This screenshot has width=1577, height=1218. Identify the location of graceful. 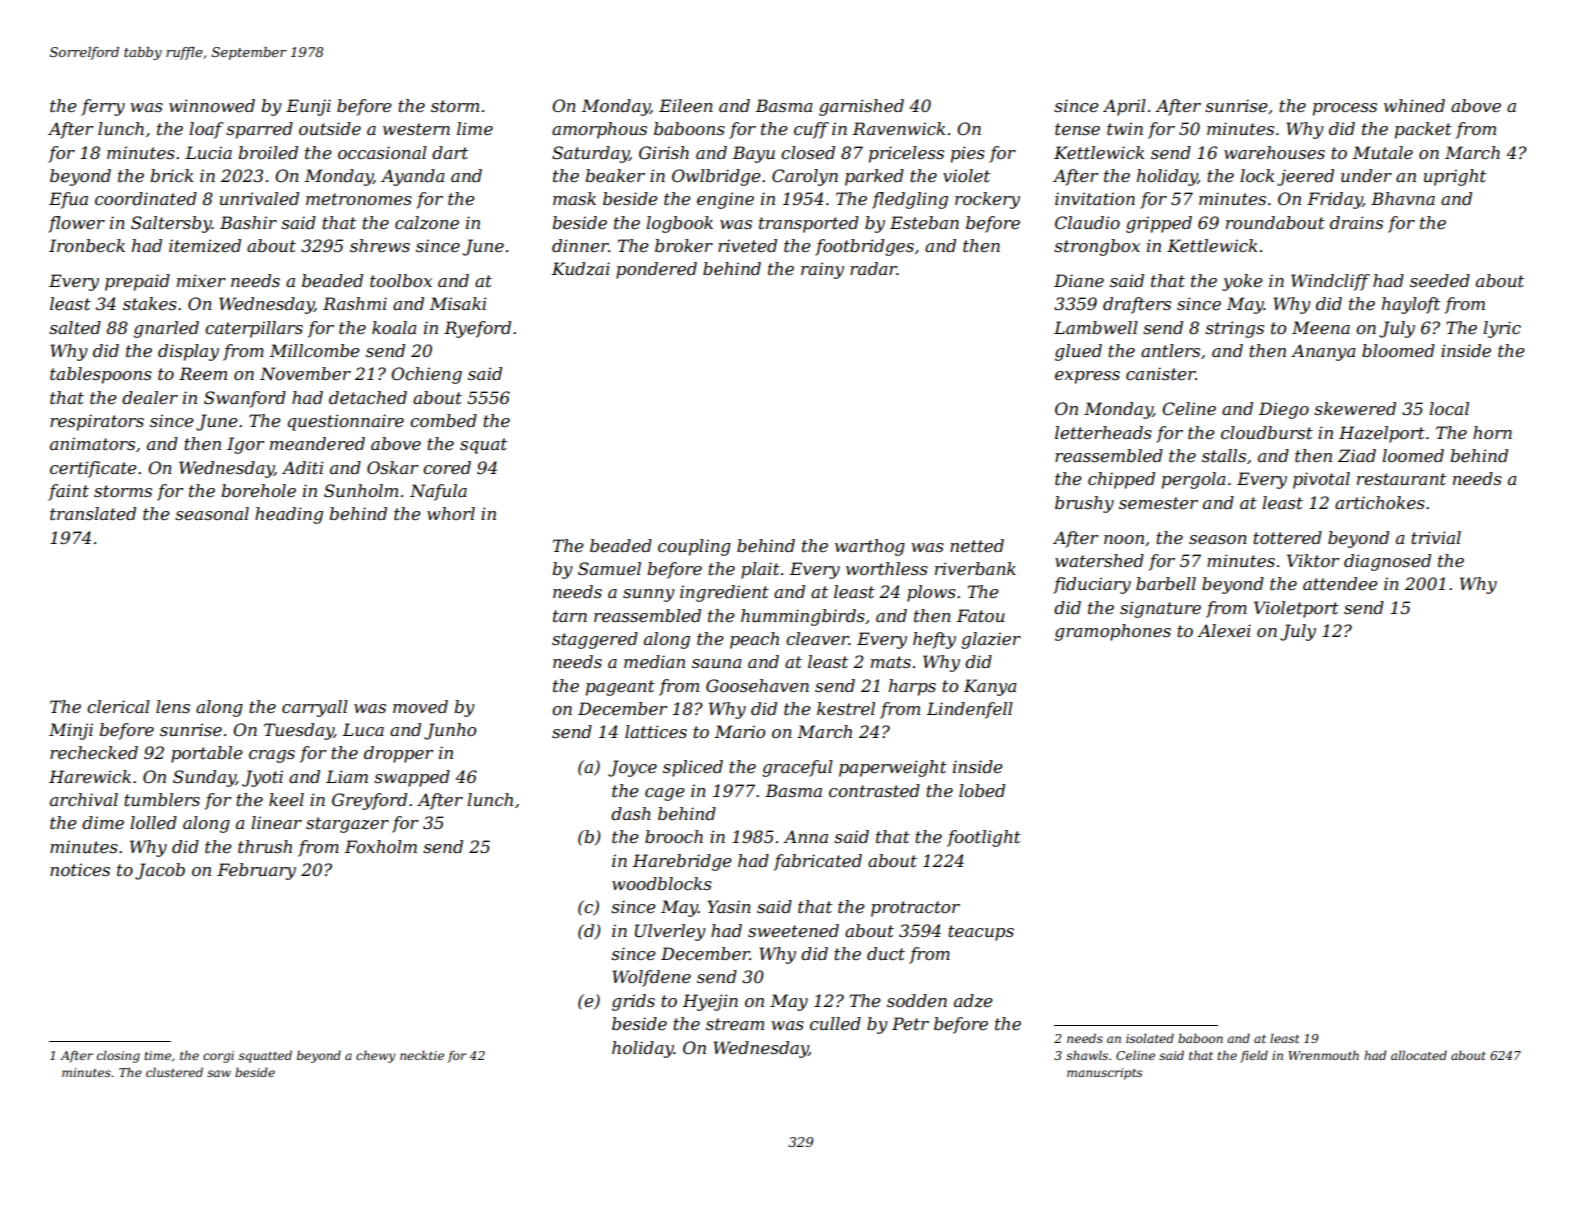
(797, 768).
